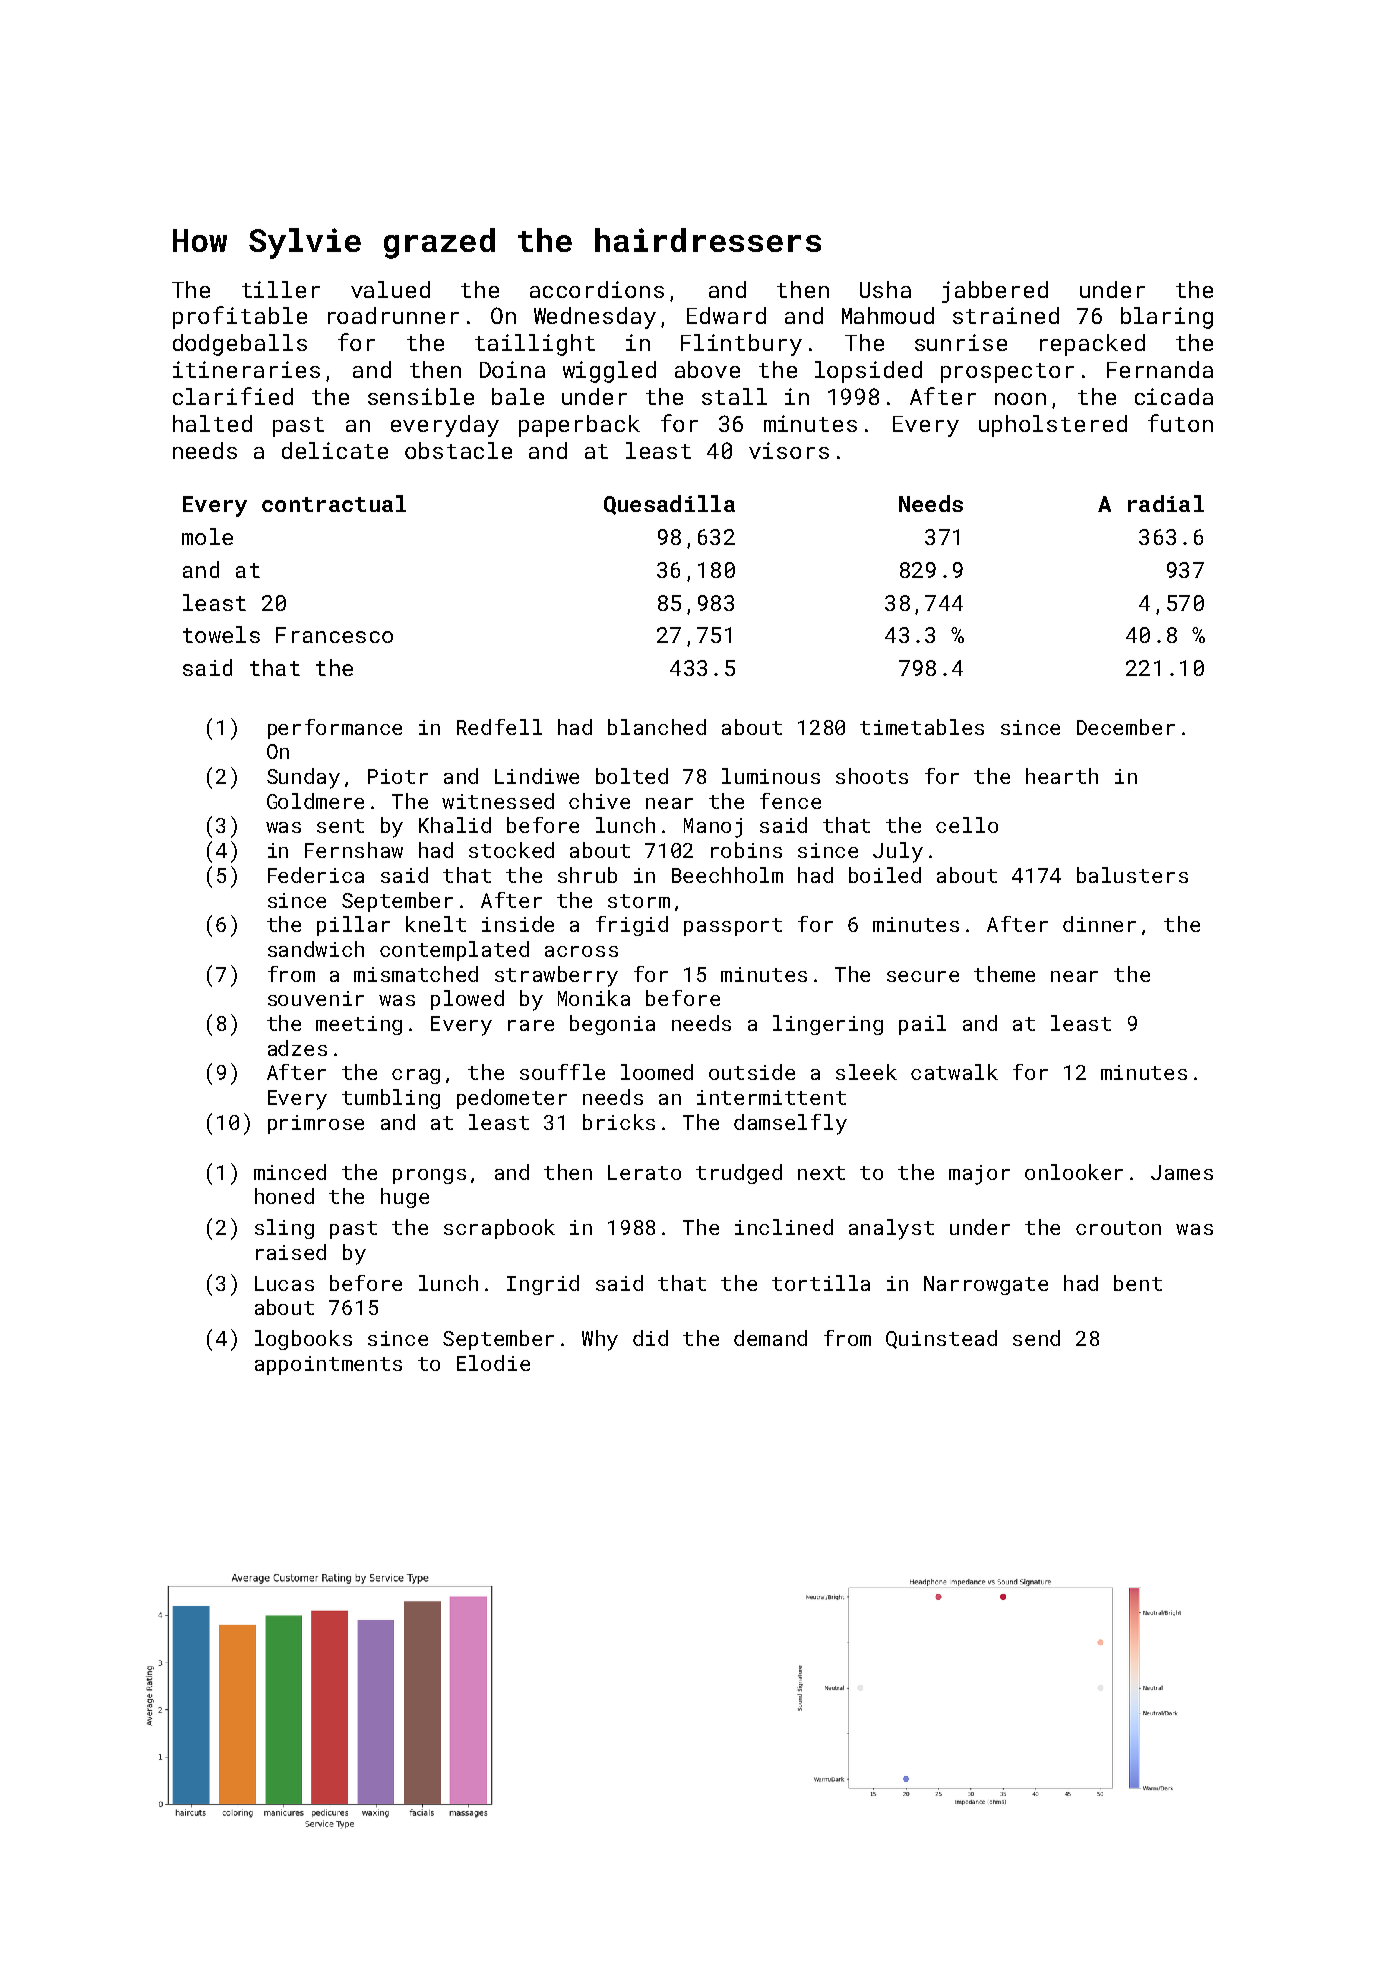 The image size is (1386, 1969). What do you see at coordinates (657, 727) in the screenshot?
I see `blanched` at bounding box center [657, 727].
